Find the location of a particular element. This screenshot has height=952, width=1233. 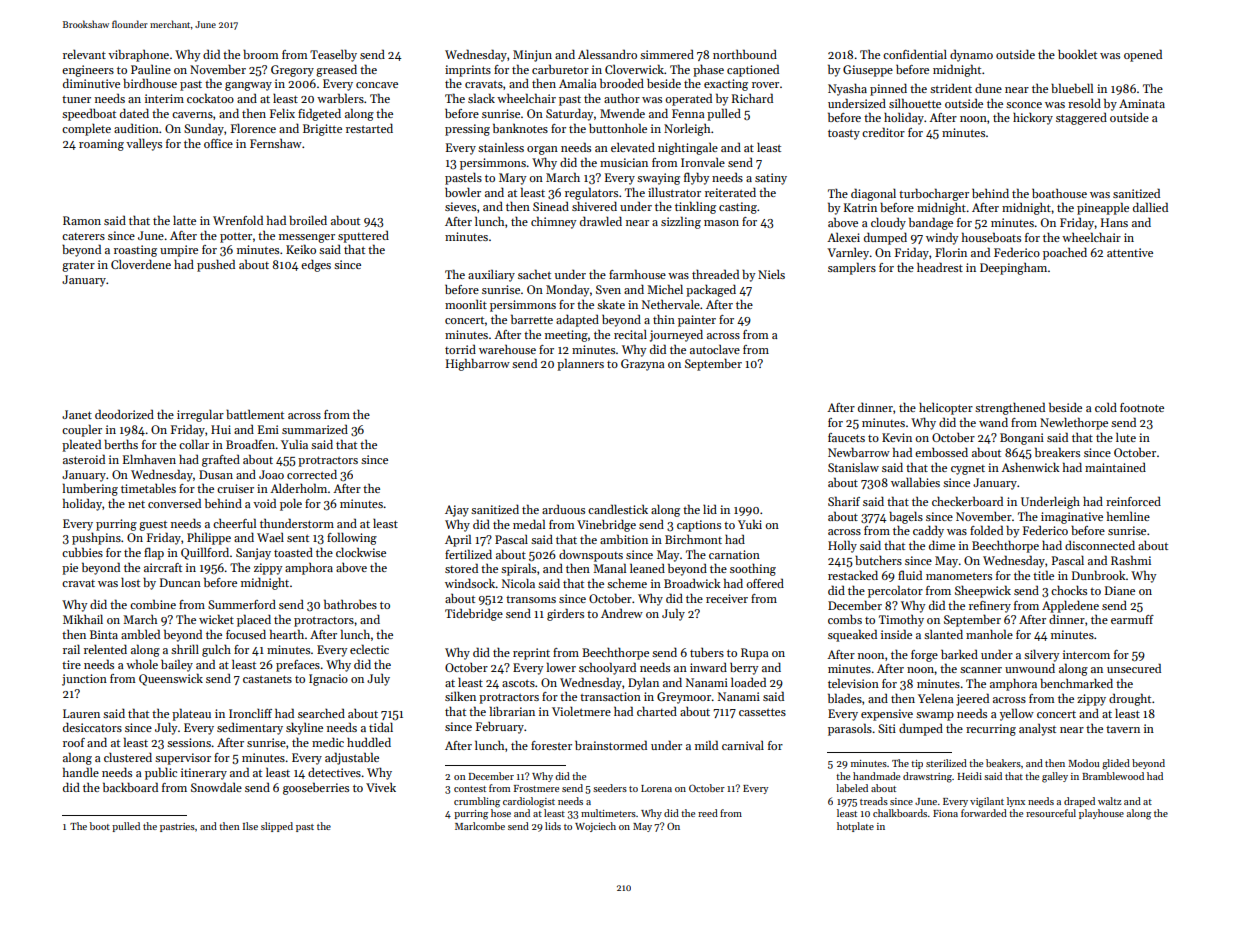

Ramon is located at coordinates (82, 220).
